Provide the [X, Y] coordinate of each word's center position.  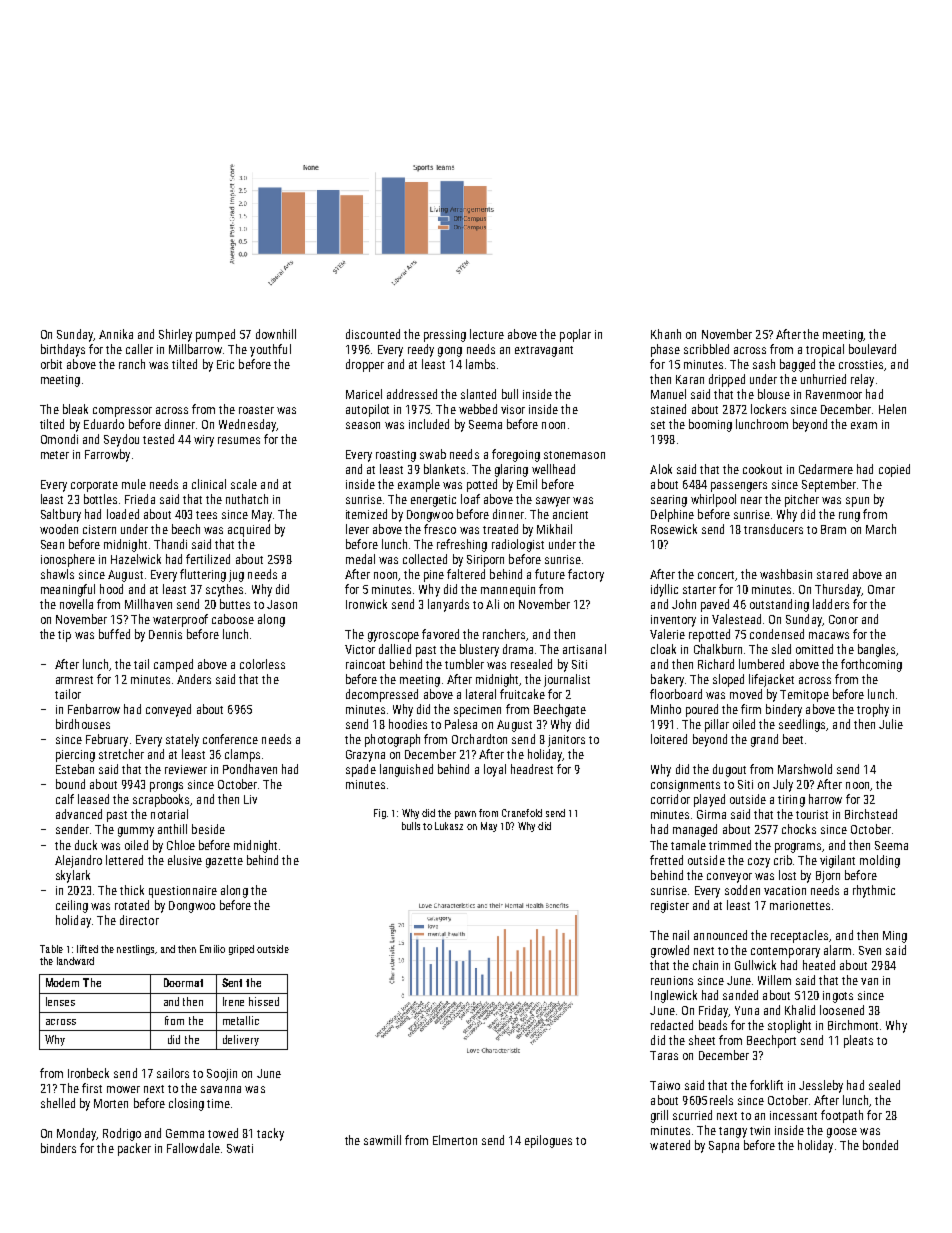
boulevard [872, 349]
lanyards [448, 605]
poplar [575, 335]
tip [64, 636]
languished [406, 770]
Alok [661, 469]
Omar [881, 589]
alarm [837, 950]
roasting [396, 456]
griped [241, 950]
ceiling [72, 906]
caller [139, 349]
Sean [52, 544]
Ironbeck [88, 1073]
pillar [717, 725]
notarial [169, 814]
